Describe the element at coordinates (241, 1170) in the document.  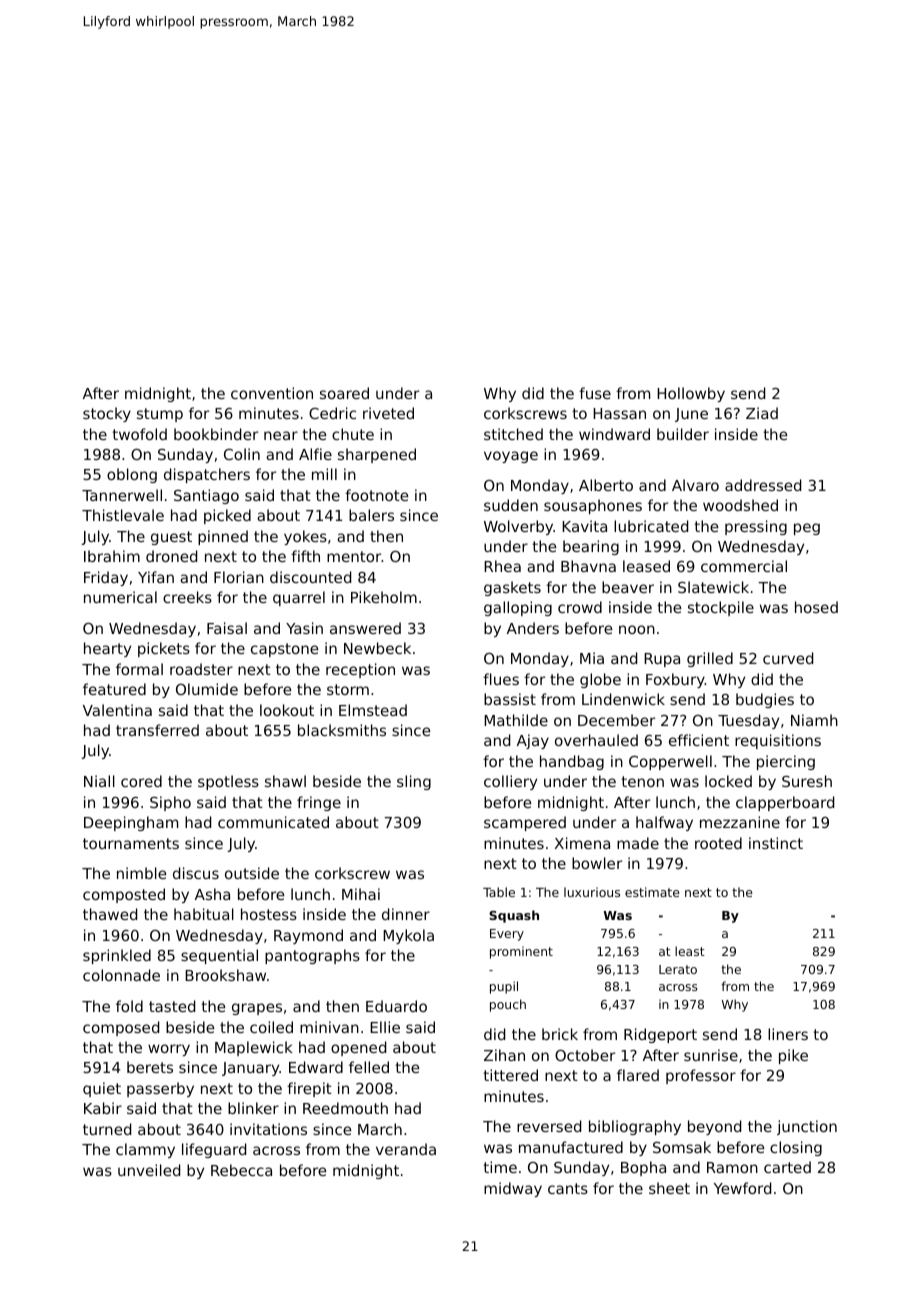
I see `Rebecca` at that location.
